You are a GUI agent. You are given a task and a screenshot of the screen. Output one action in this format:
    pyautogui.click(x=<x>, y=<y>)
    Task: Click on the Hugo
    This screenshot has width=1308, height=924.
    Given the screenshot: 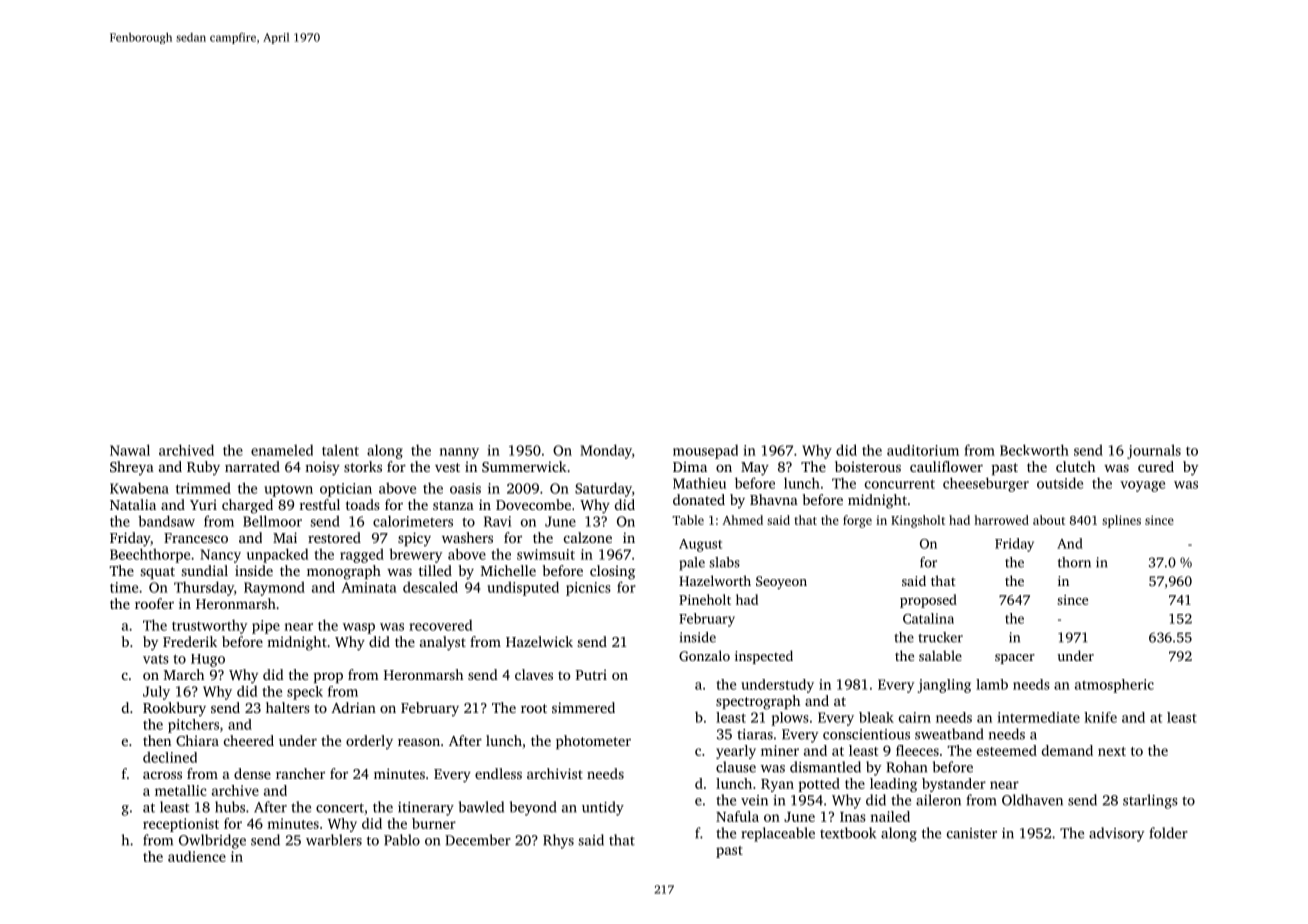 What is the action you would take?
    pyautogui.click(x=208, y=660)
